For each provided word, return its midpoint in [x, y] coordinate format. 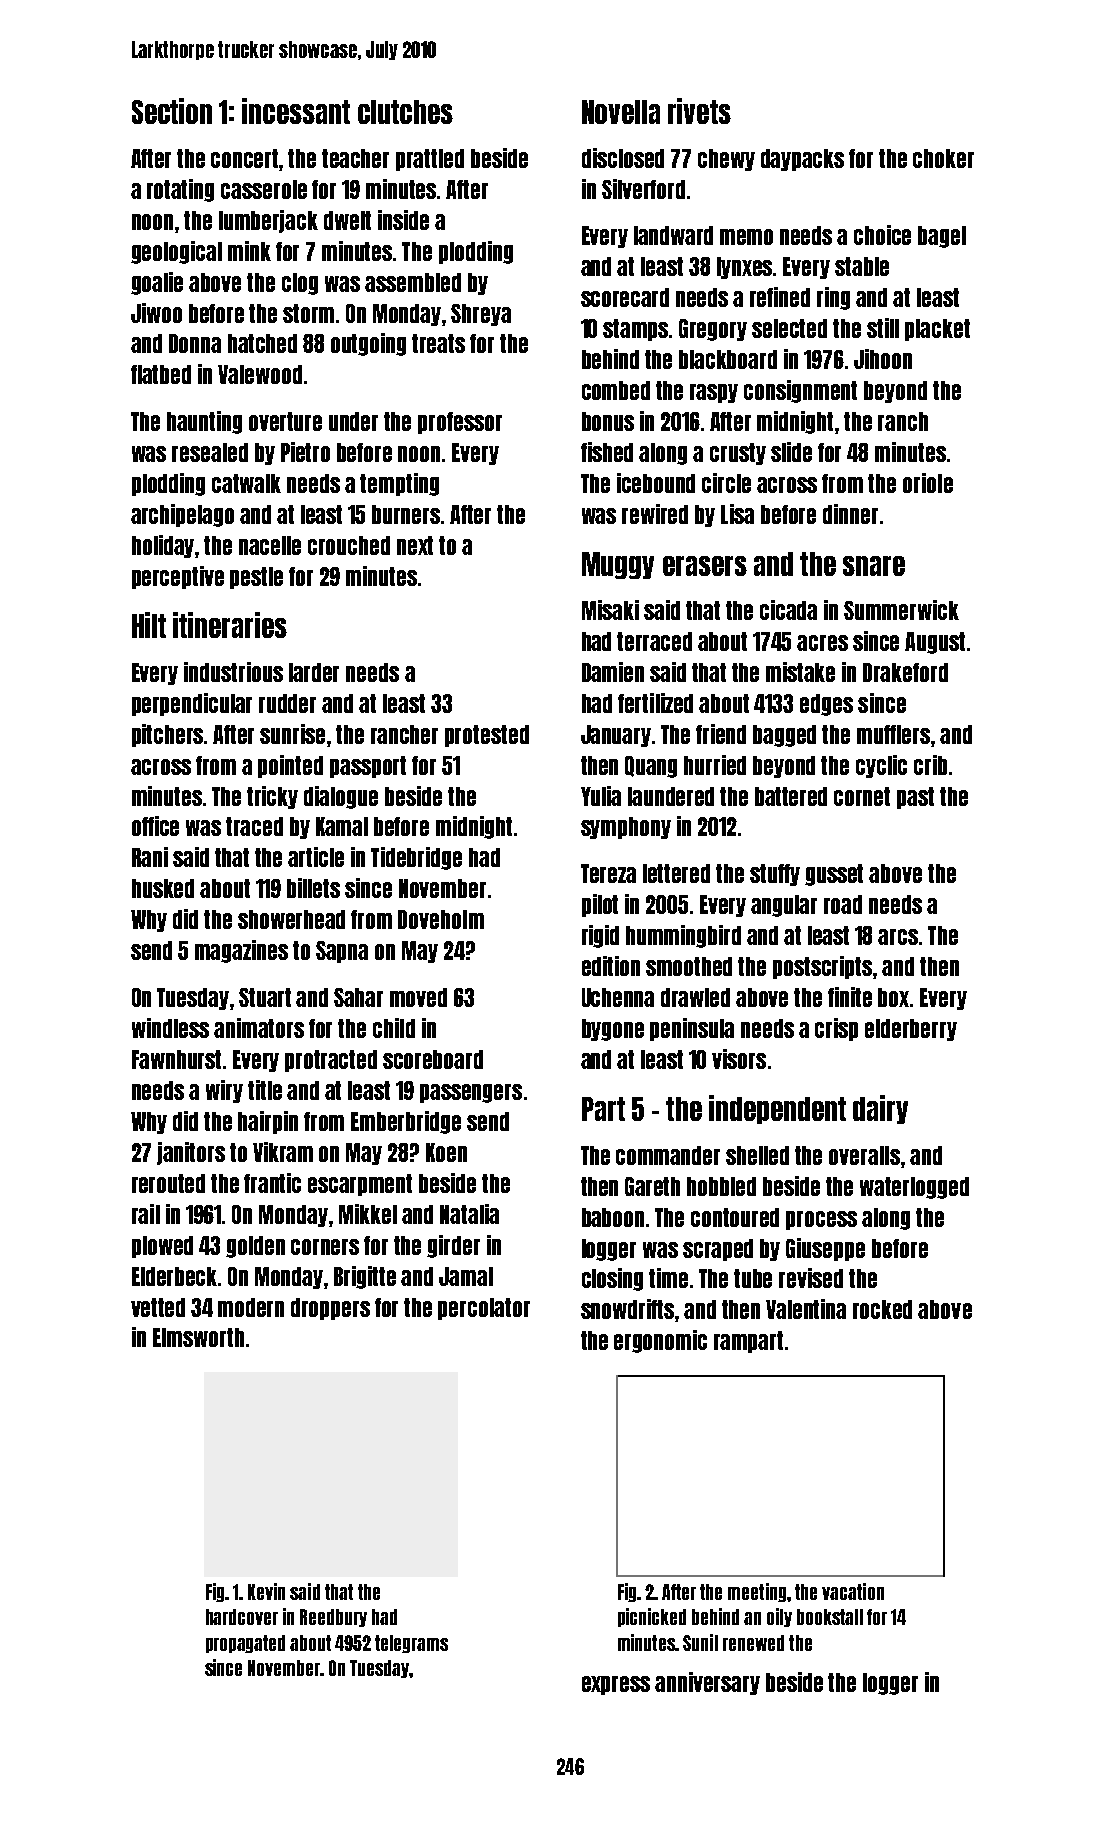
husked [163, 888]
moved [418, 997]
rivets [699, 111]
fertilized [655, 703]
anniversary [707, 1683]
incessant [296, 111]
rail [146, 1214]
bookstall [830, 1617]
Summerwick [901, 610]
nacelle [270, 545]
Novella [621, 112]
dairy [880, 1109]
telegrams [411, 1644]
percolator [484, 1309]
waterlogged [914, 1188]
